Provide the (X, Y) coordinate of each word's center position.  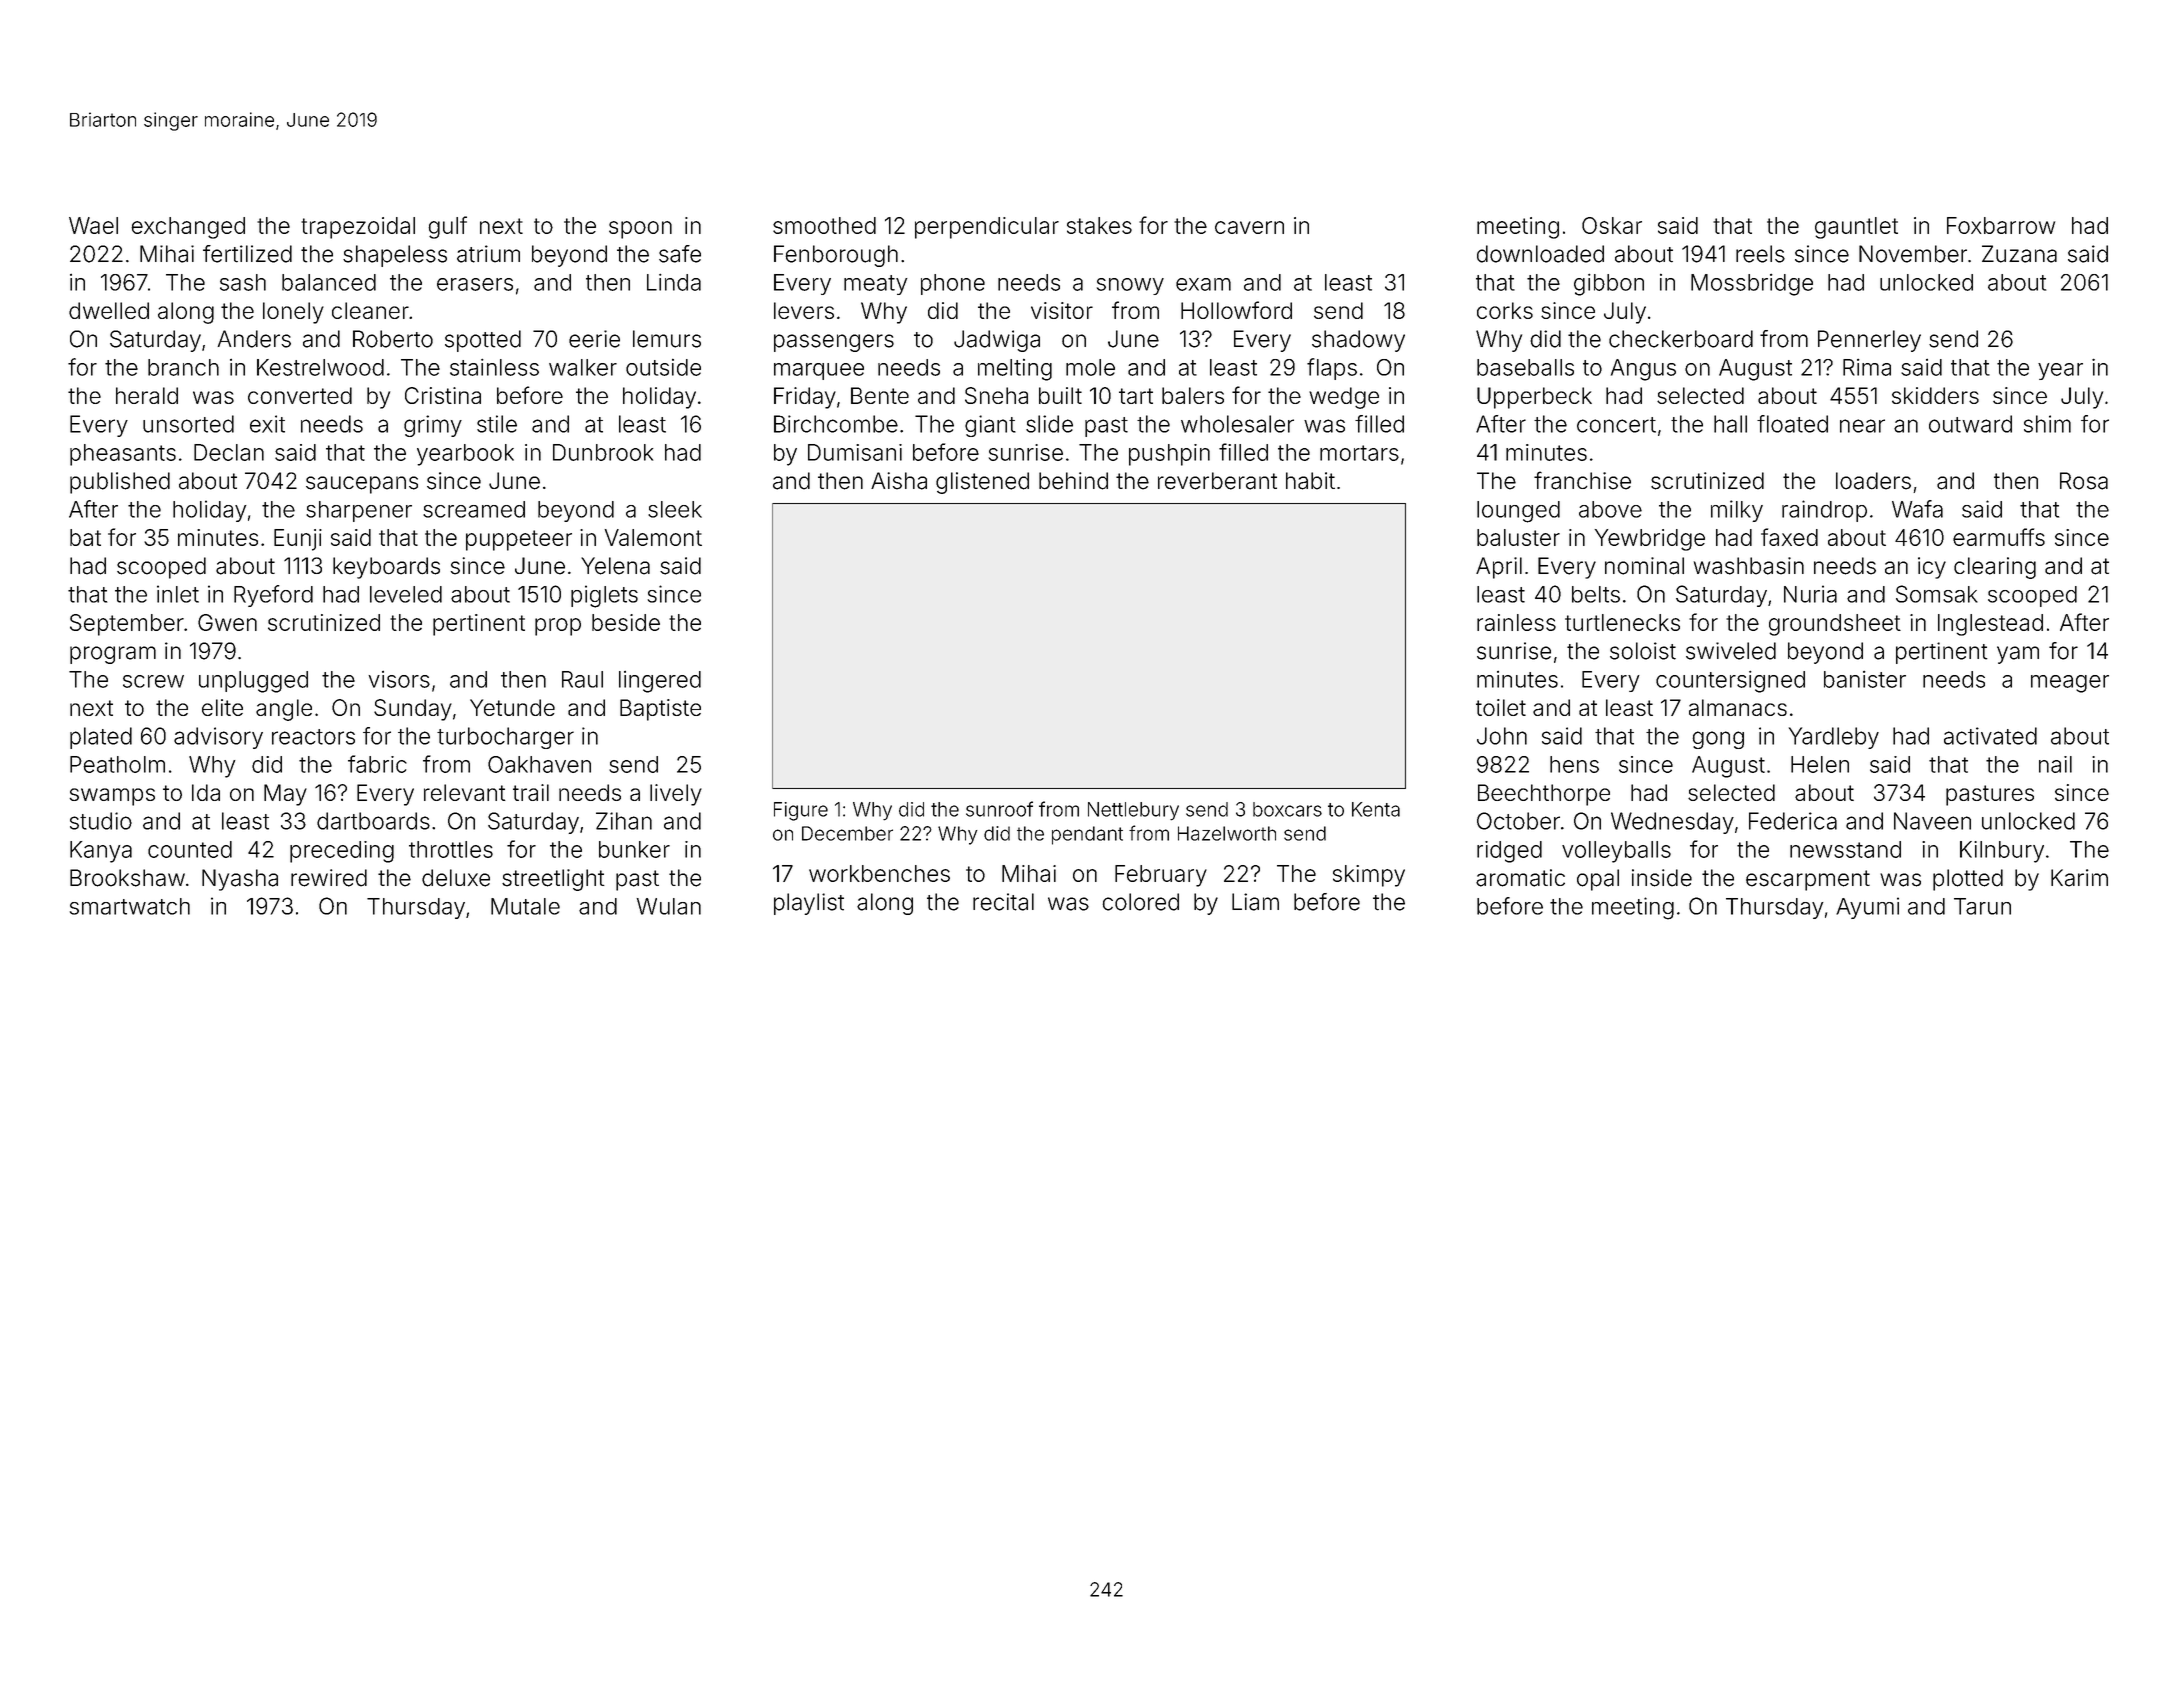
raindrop (1824, 511)
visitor (1062, 310)
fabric (377, 764)
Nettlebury (1133, 811)
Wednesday (1672, 823)
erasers (475, 284)
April (1499, 568)
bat (85, 537)
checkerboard (1681, 339)
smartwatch (130, 906)
